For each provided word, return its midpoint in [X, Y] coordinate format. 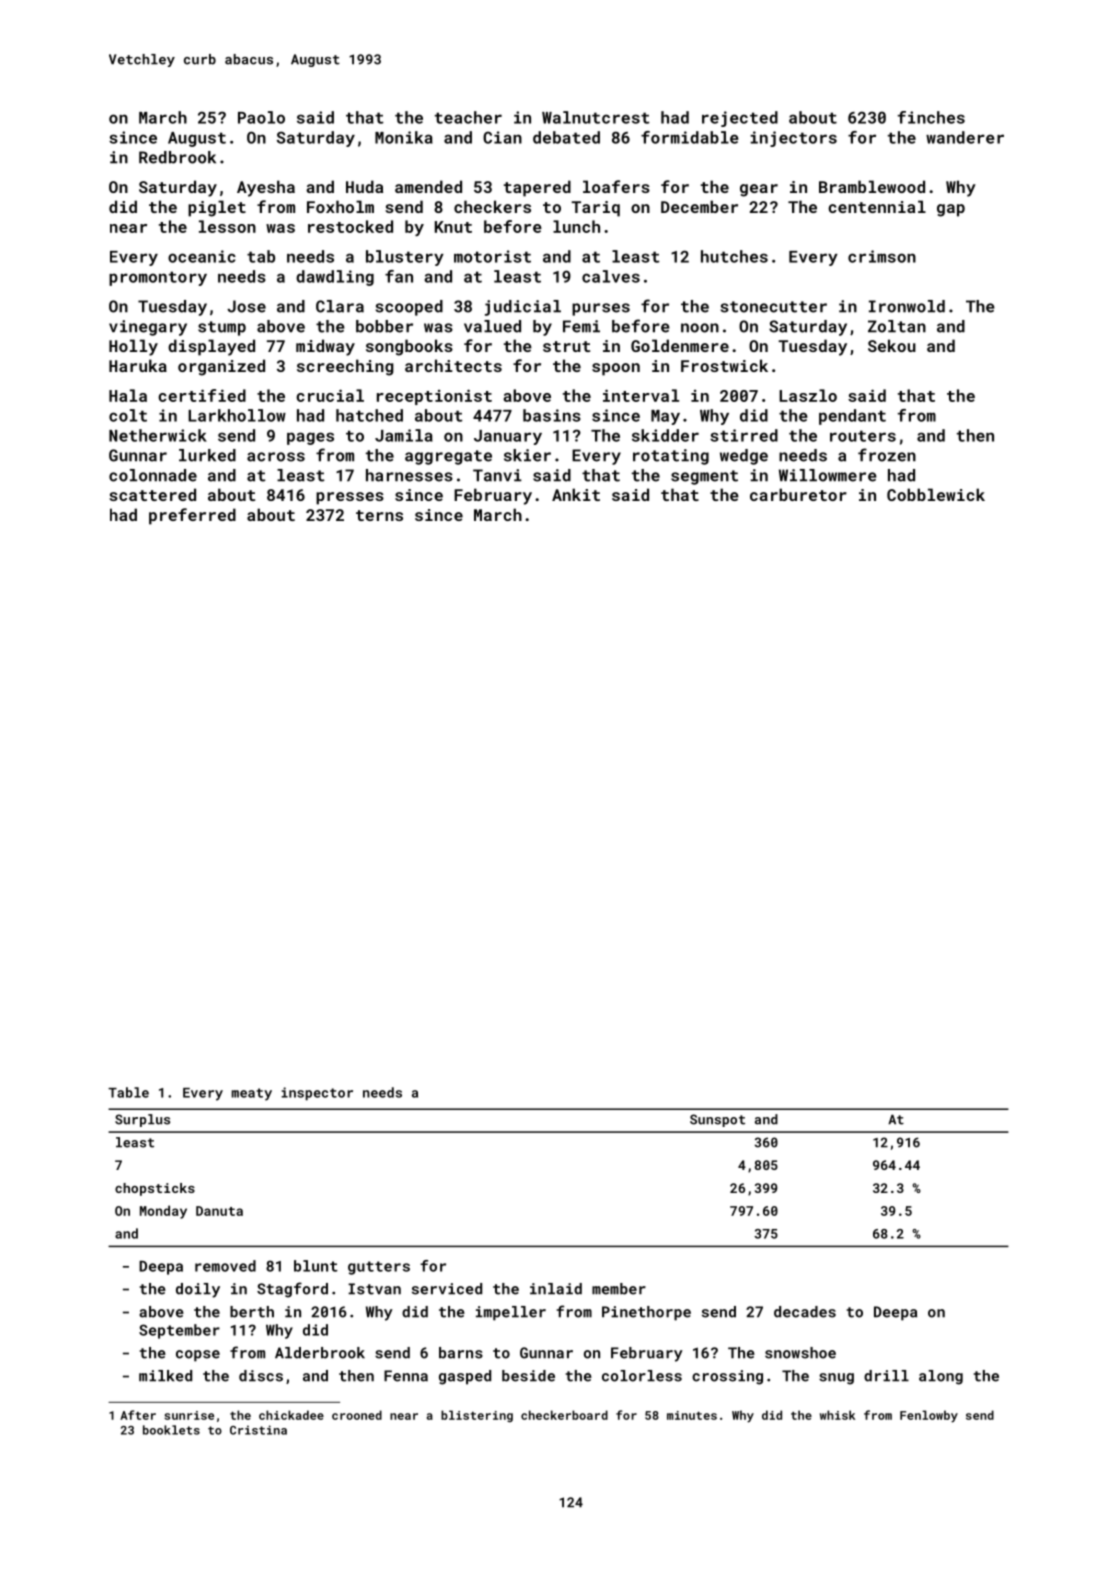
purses [601, 309]
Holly [133, 347]
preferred [192, 516]
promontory [158, 278]
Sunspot [717, 1120]
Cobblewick [936, 494]
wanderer [965, 137]
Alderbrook [320, 1353]
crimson [882, 256]
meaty [252, 1094]
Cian [502, 137]
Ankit [576, 494]
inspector [317, 1094]
